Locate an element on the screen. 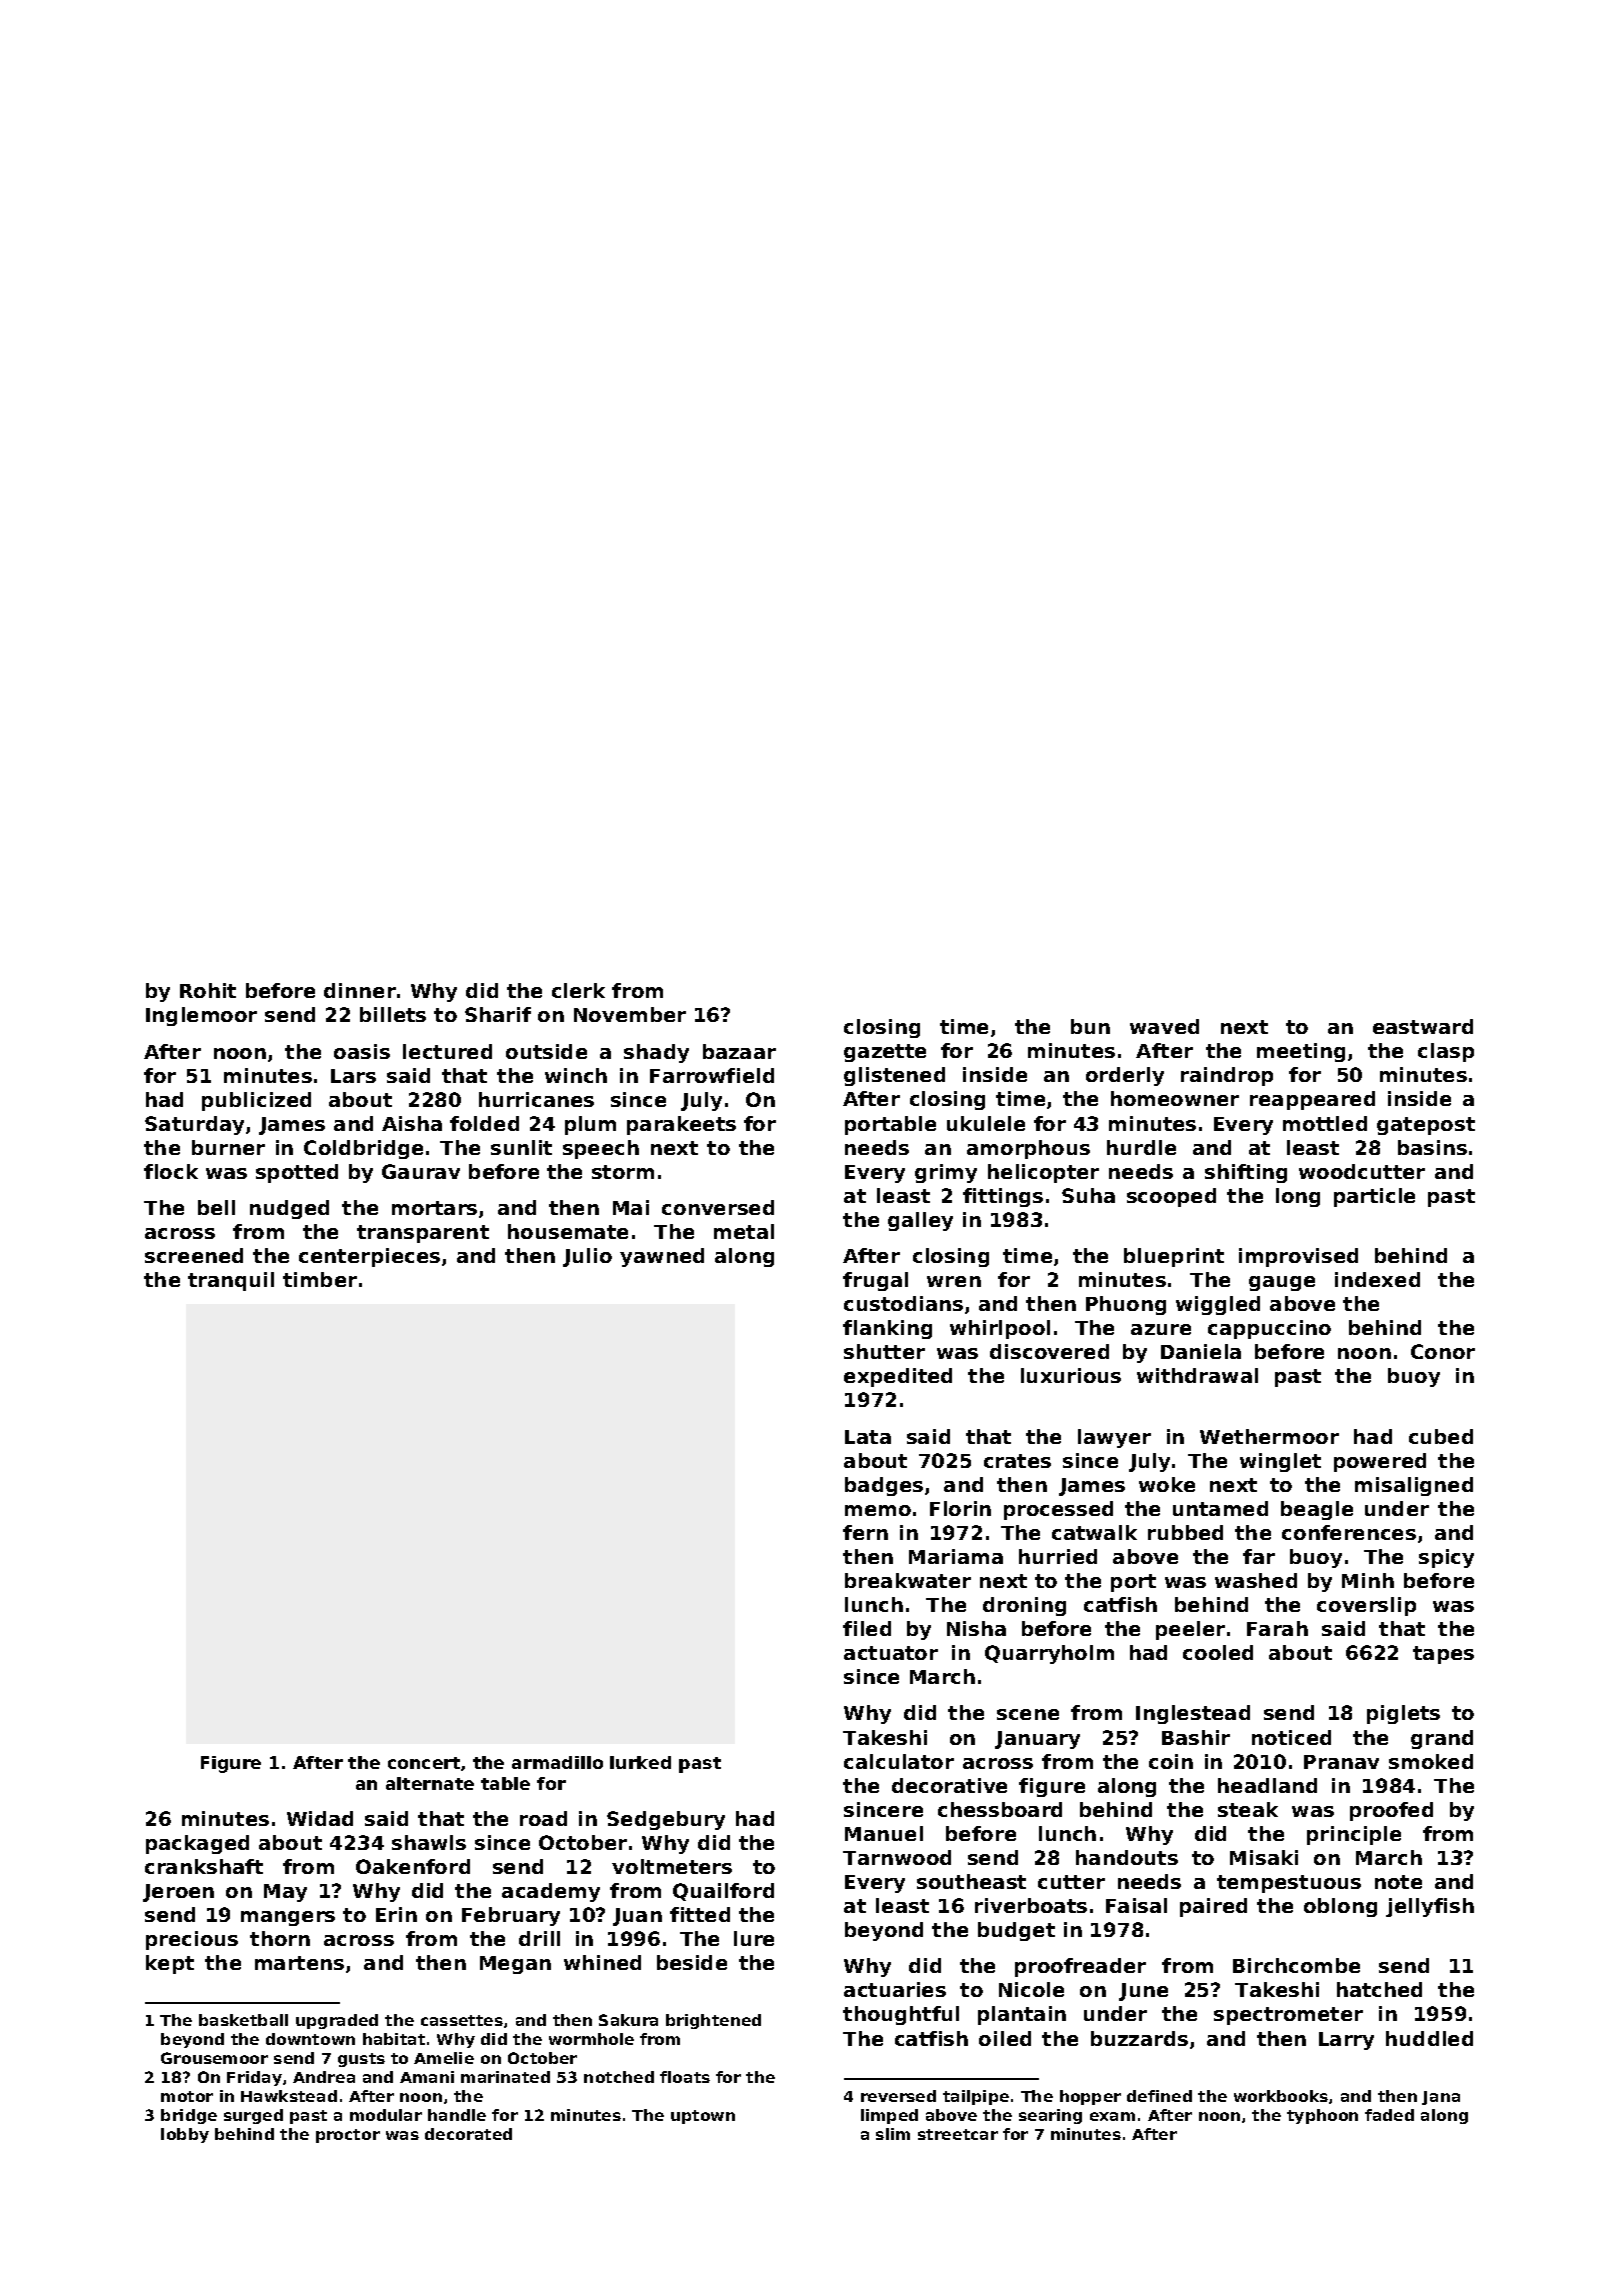 Image resolution: width=1620 pixels, height=2292 pixels. habitat is located at coordinates (394, 2039).
